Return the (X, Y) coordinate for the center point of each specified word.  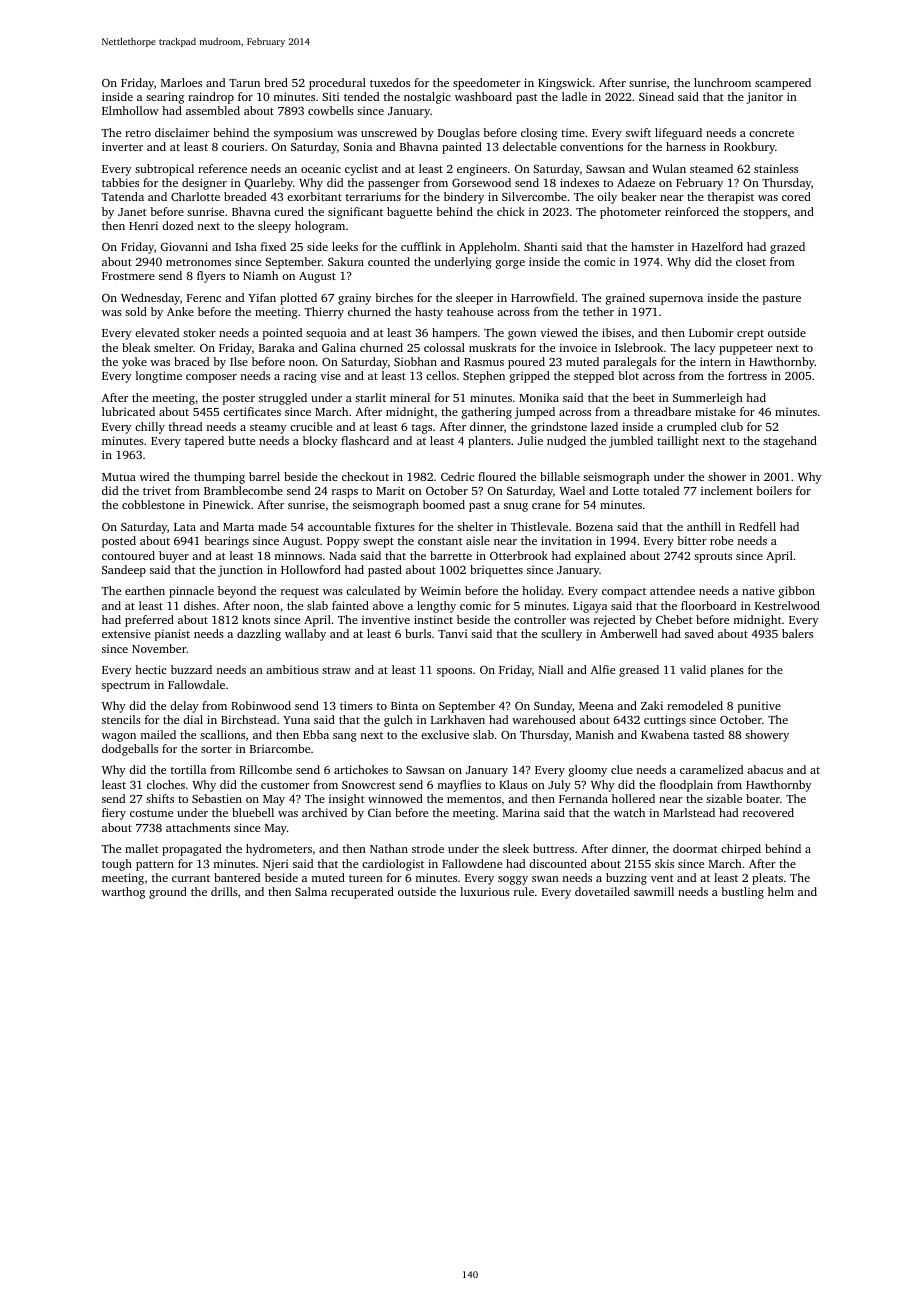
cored (796, 196)
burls (418, 633)
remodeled (695, 705)
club (732, 426)
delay (184, 707)
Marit (390, 490)
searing (165, 98)
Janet (132, 212)
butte (241, 440)
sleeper (474, 299)
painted (462, 148)
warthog (123, 893)
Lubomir (711, 332)
